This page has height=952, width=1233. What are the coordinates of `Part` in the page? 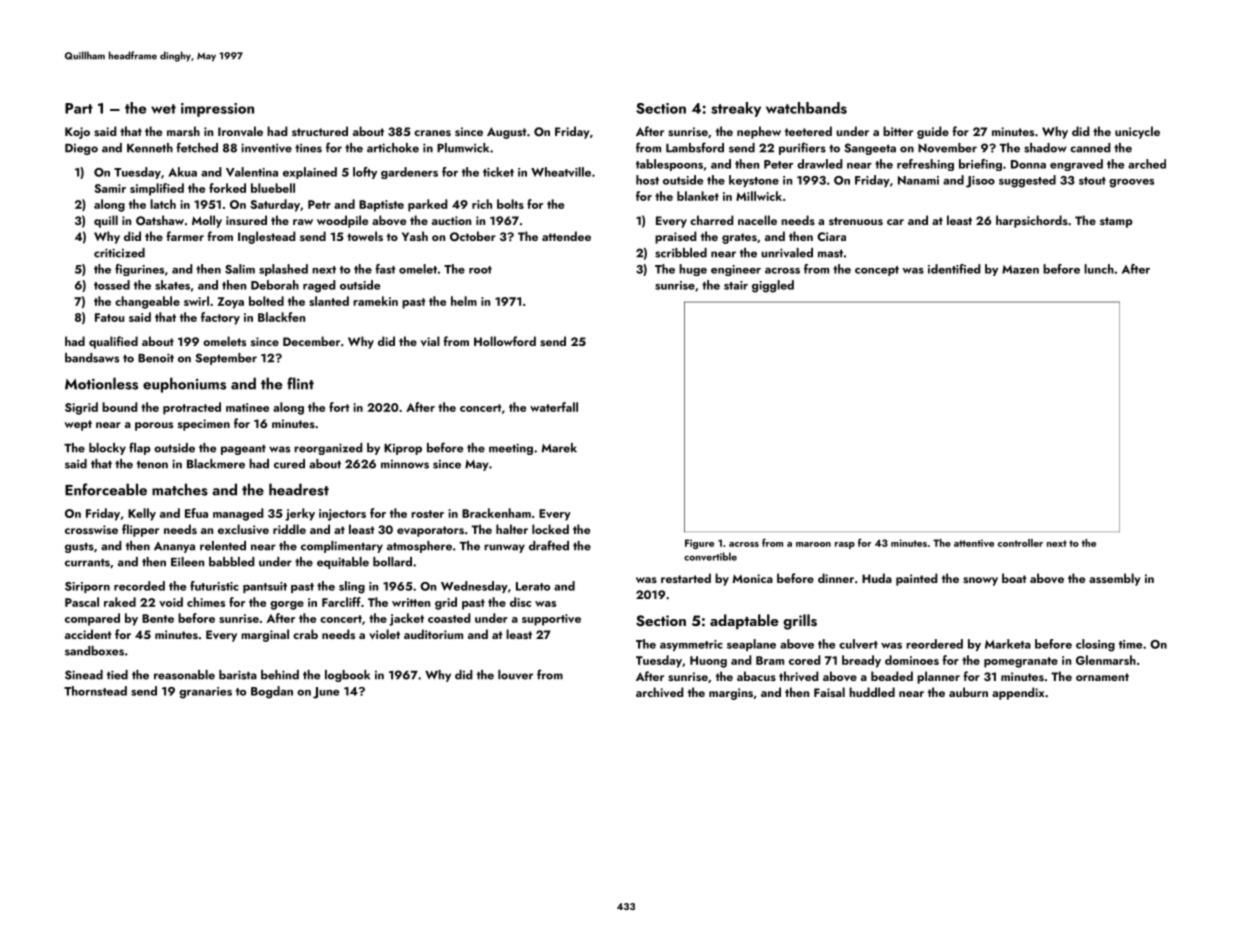 It's located at (79, 108).
